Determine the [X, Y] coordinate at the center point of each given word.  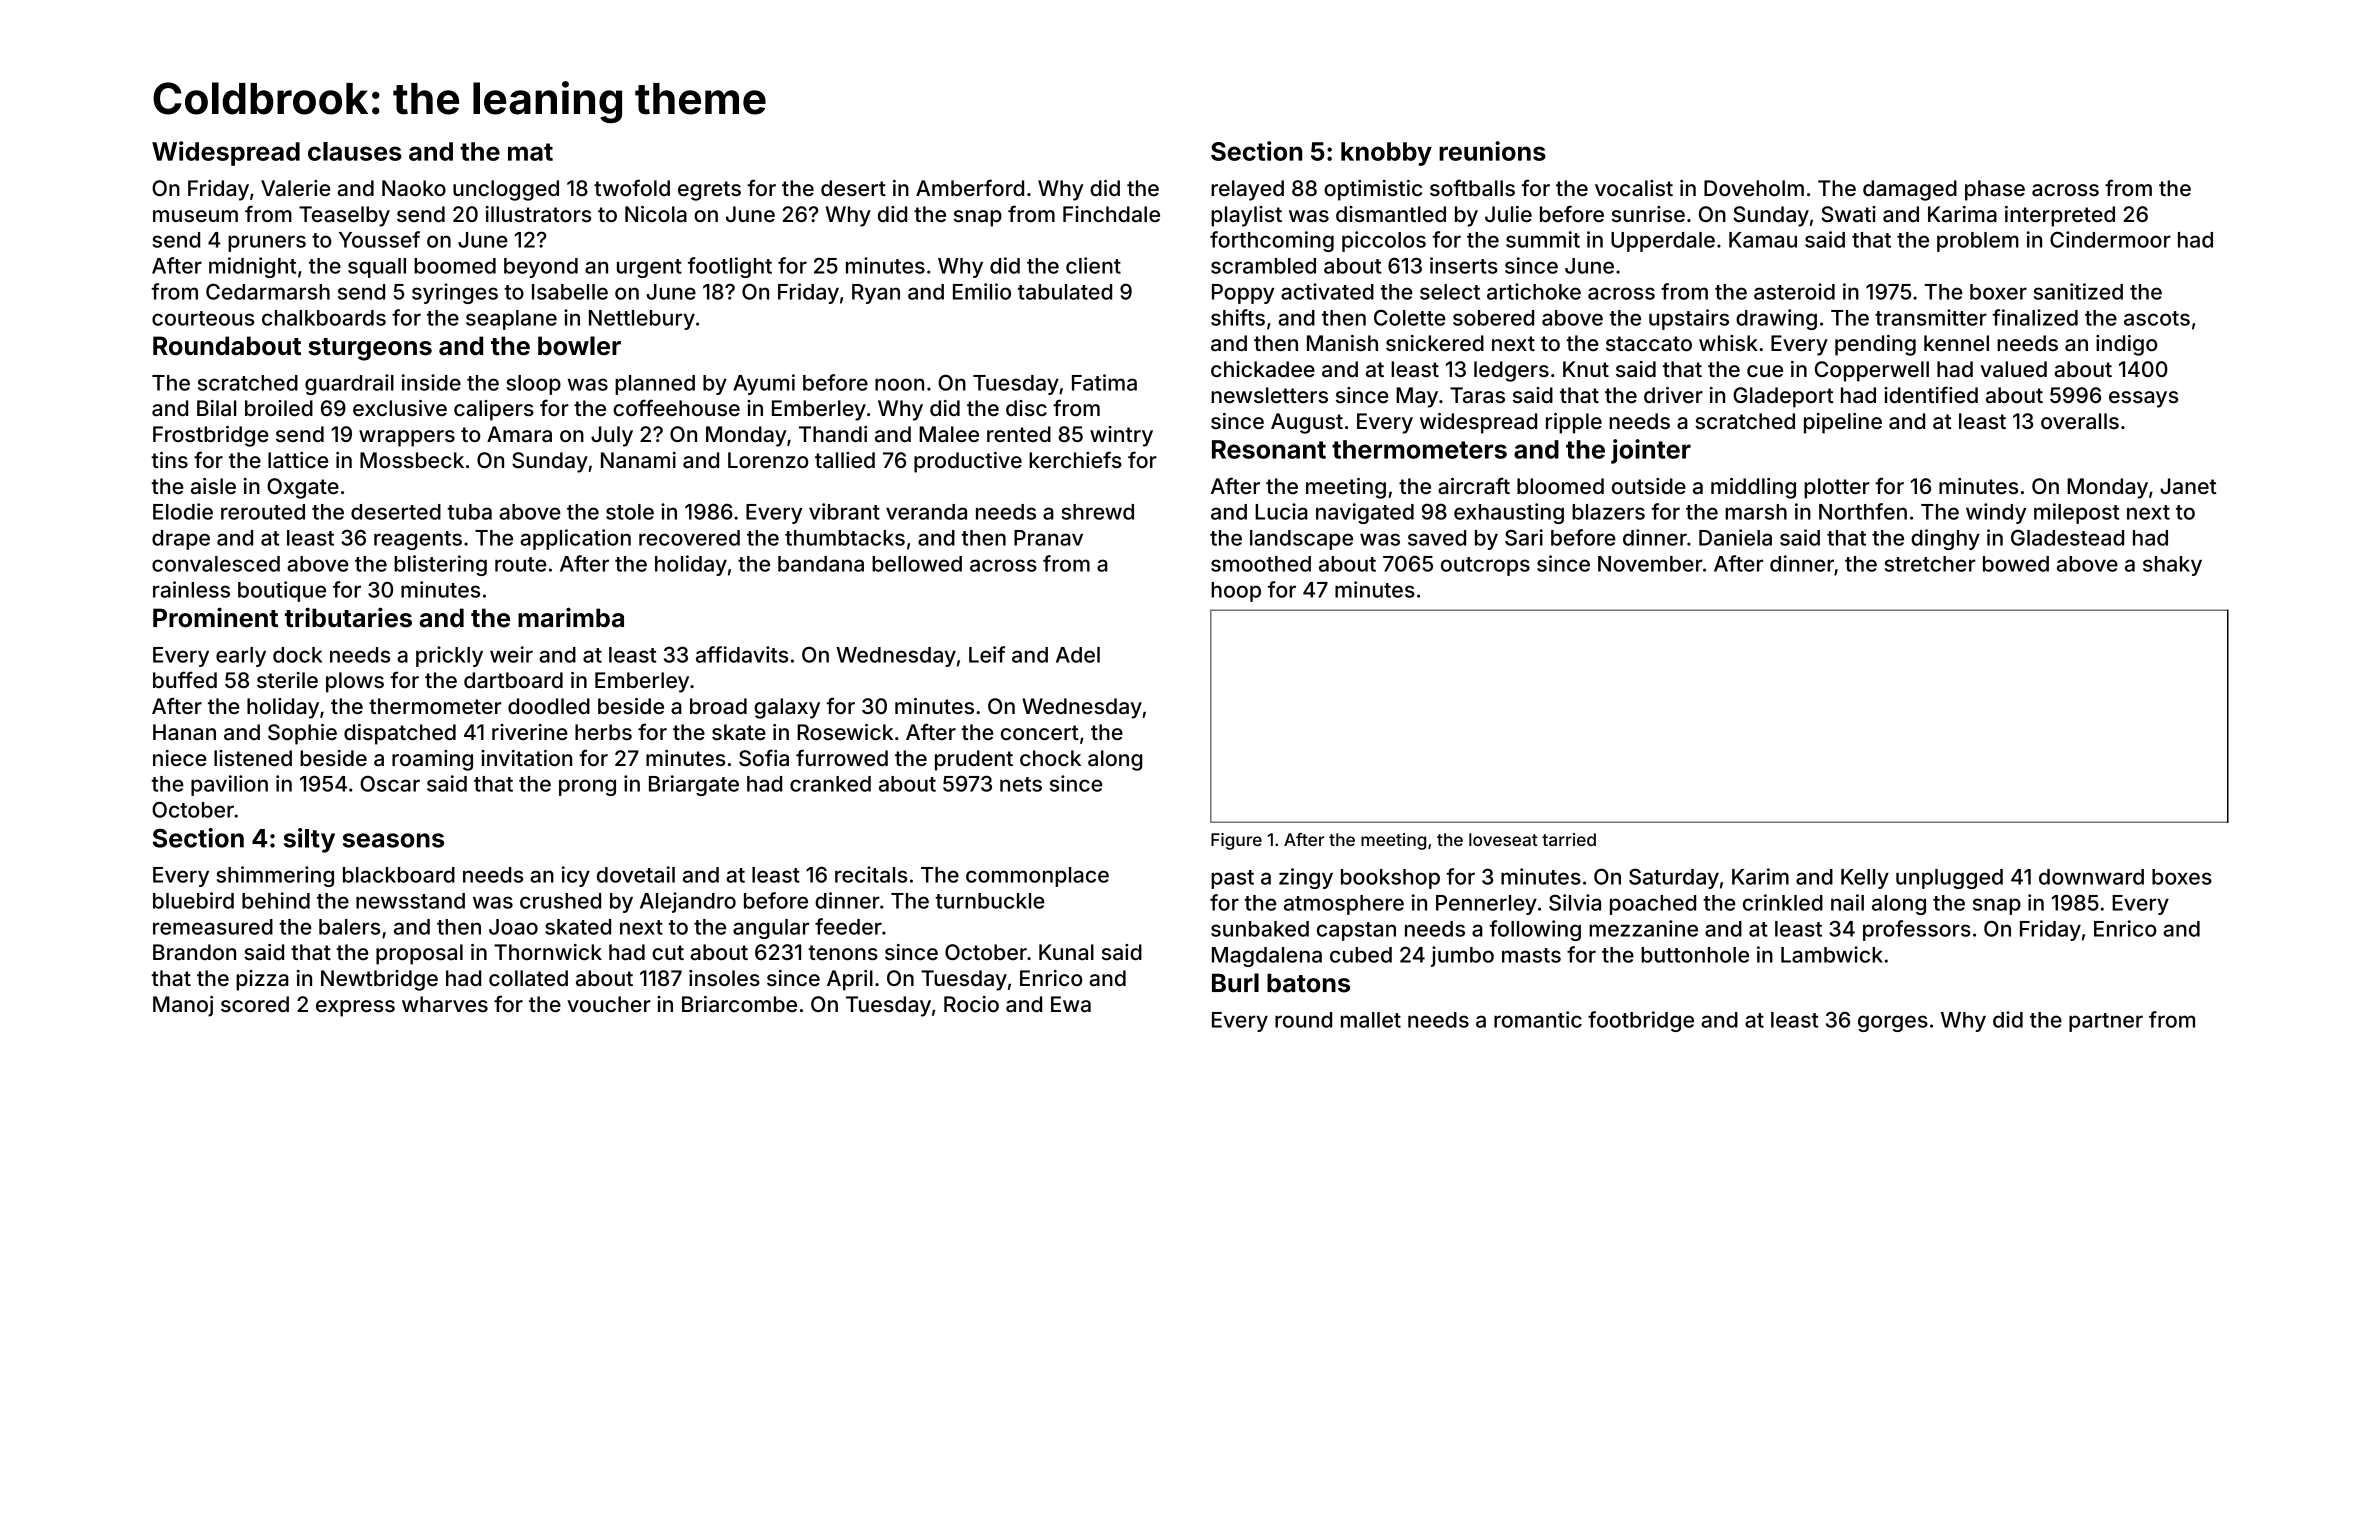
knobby [1386, 154]
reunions [1492, 151]
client [1093, 265]
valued [2013, 369]
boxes [2182, 877]
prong [587, 787]
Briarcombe [739, 1004]
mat [530, 152]
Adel [1078, 655]
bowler [579, 346]
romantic [1538, 1019]
